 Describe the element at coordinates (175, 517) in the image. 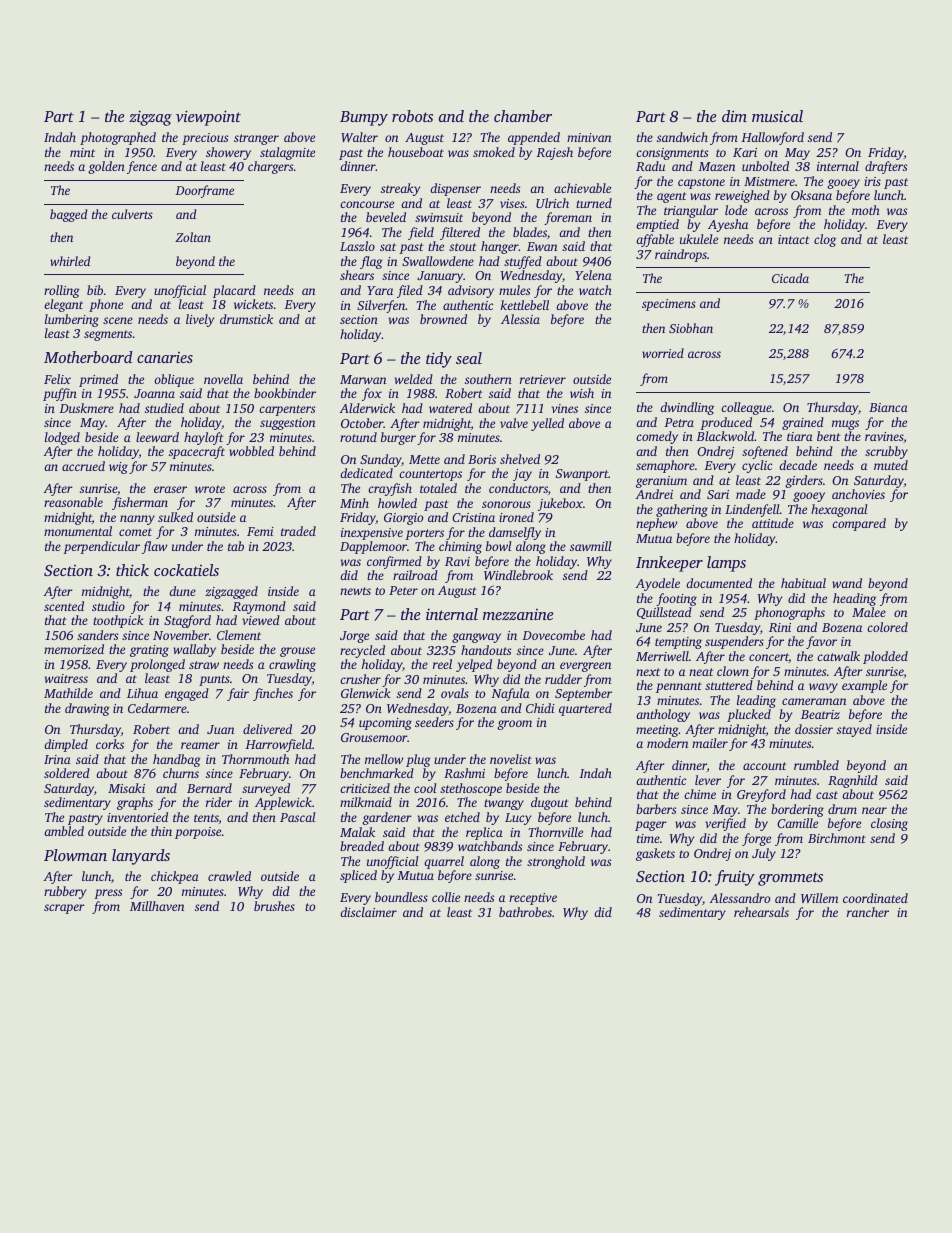

I see `sulked` at that location.
